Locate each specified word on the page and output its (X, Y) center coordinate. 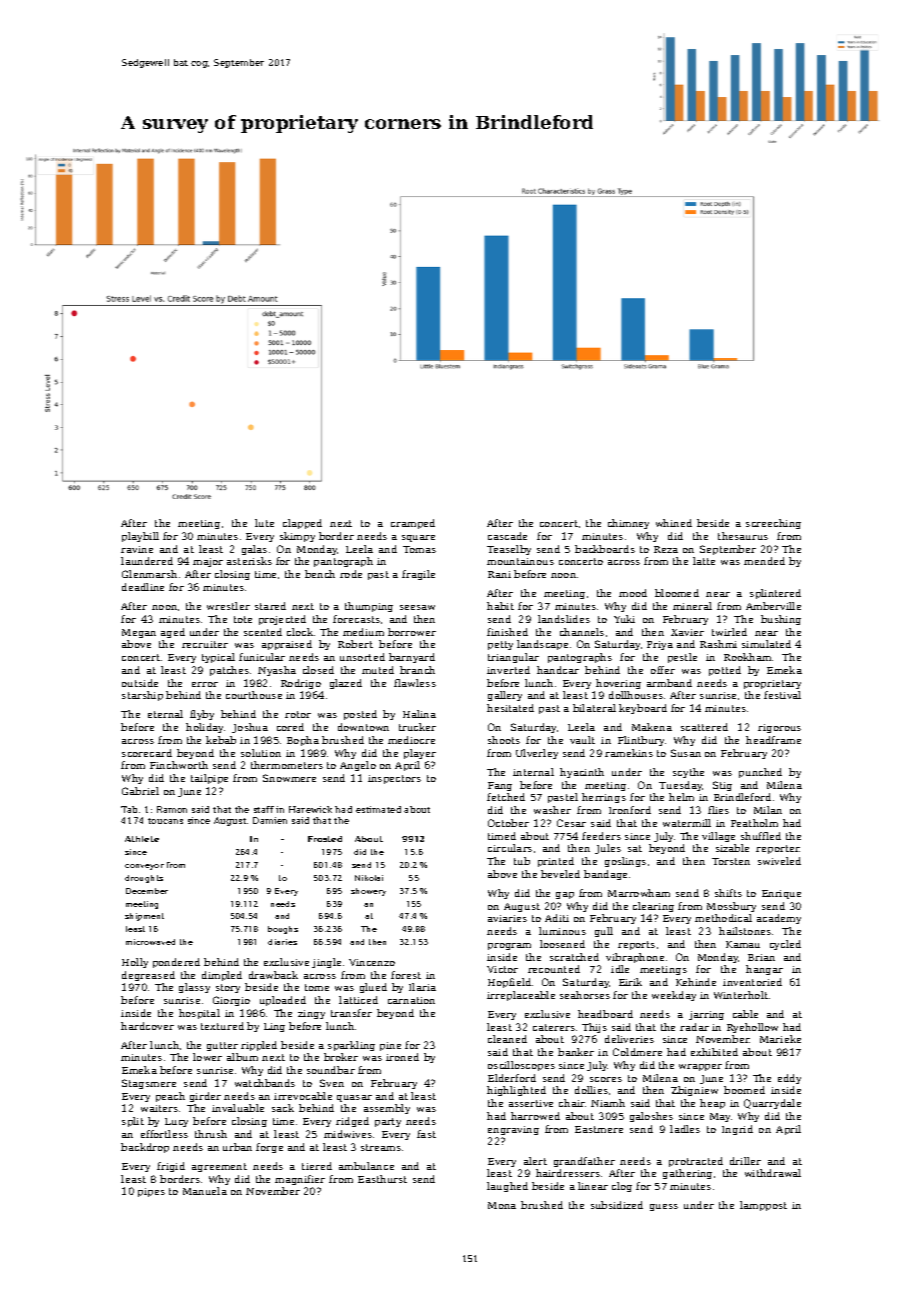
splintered (775, 594)
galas (254, 550)
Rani (499, 574)
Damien (270, 820)
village (718, 837)
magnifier (300, 1180)
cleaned (507, 1039)
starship (142, 696)
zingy (311, 1014)
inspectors (394, 779)
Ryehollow (752, 1028)
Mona (502, 1205)
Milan (768, 810)
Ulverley (537, 754)
